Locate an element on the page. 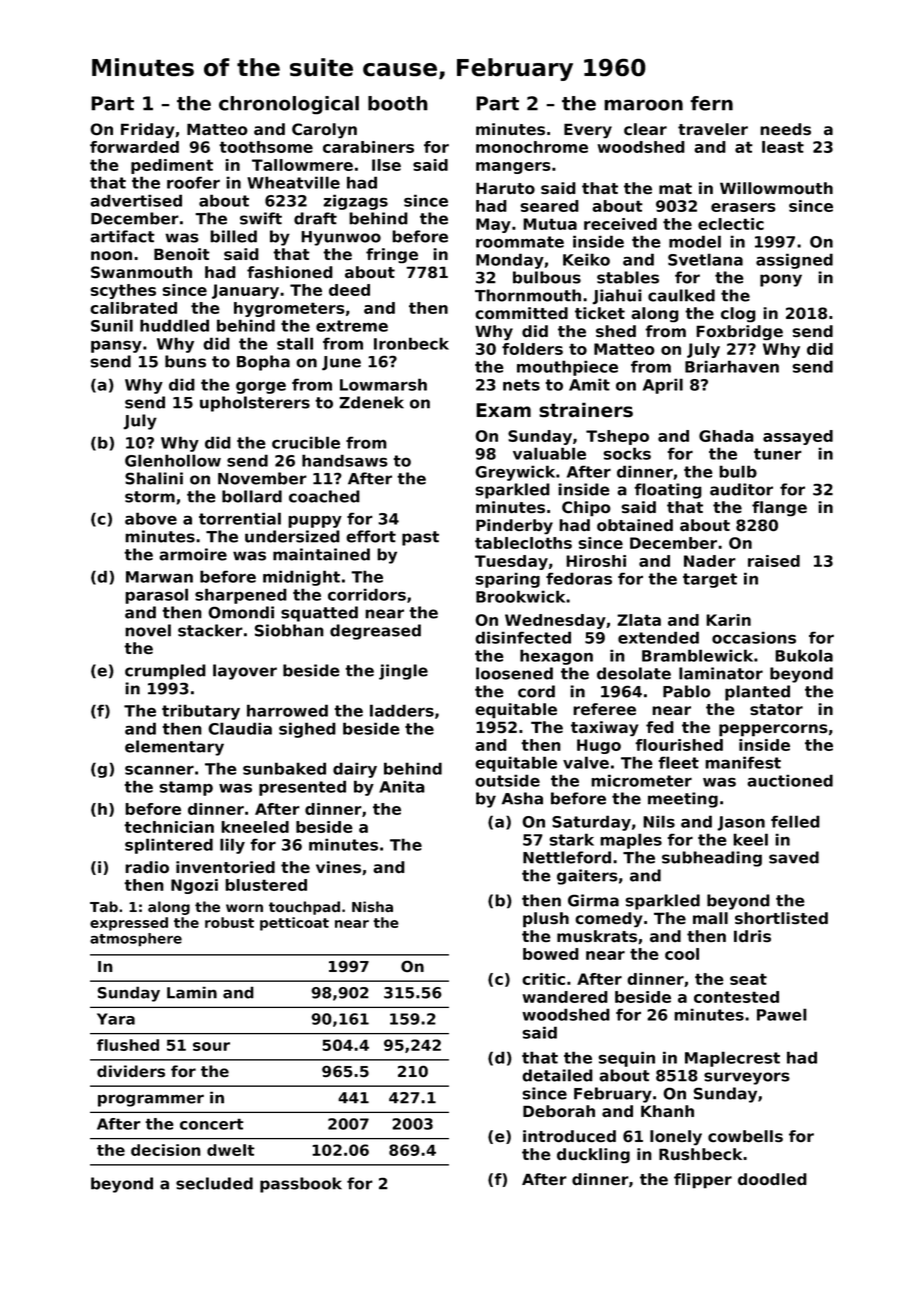 This image has height=1308, width=924. cowbells is located at coordinates (745, 1136).
